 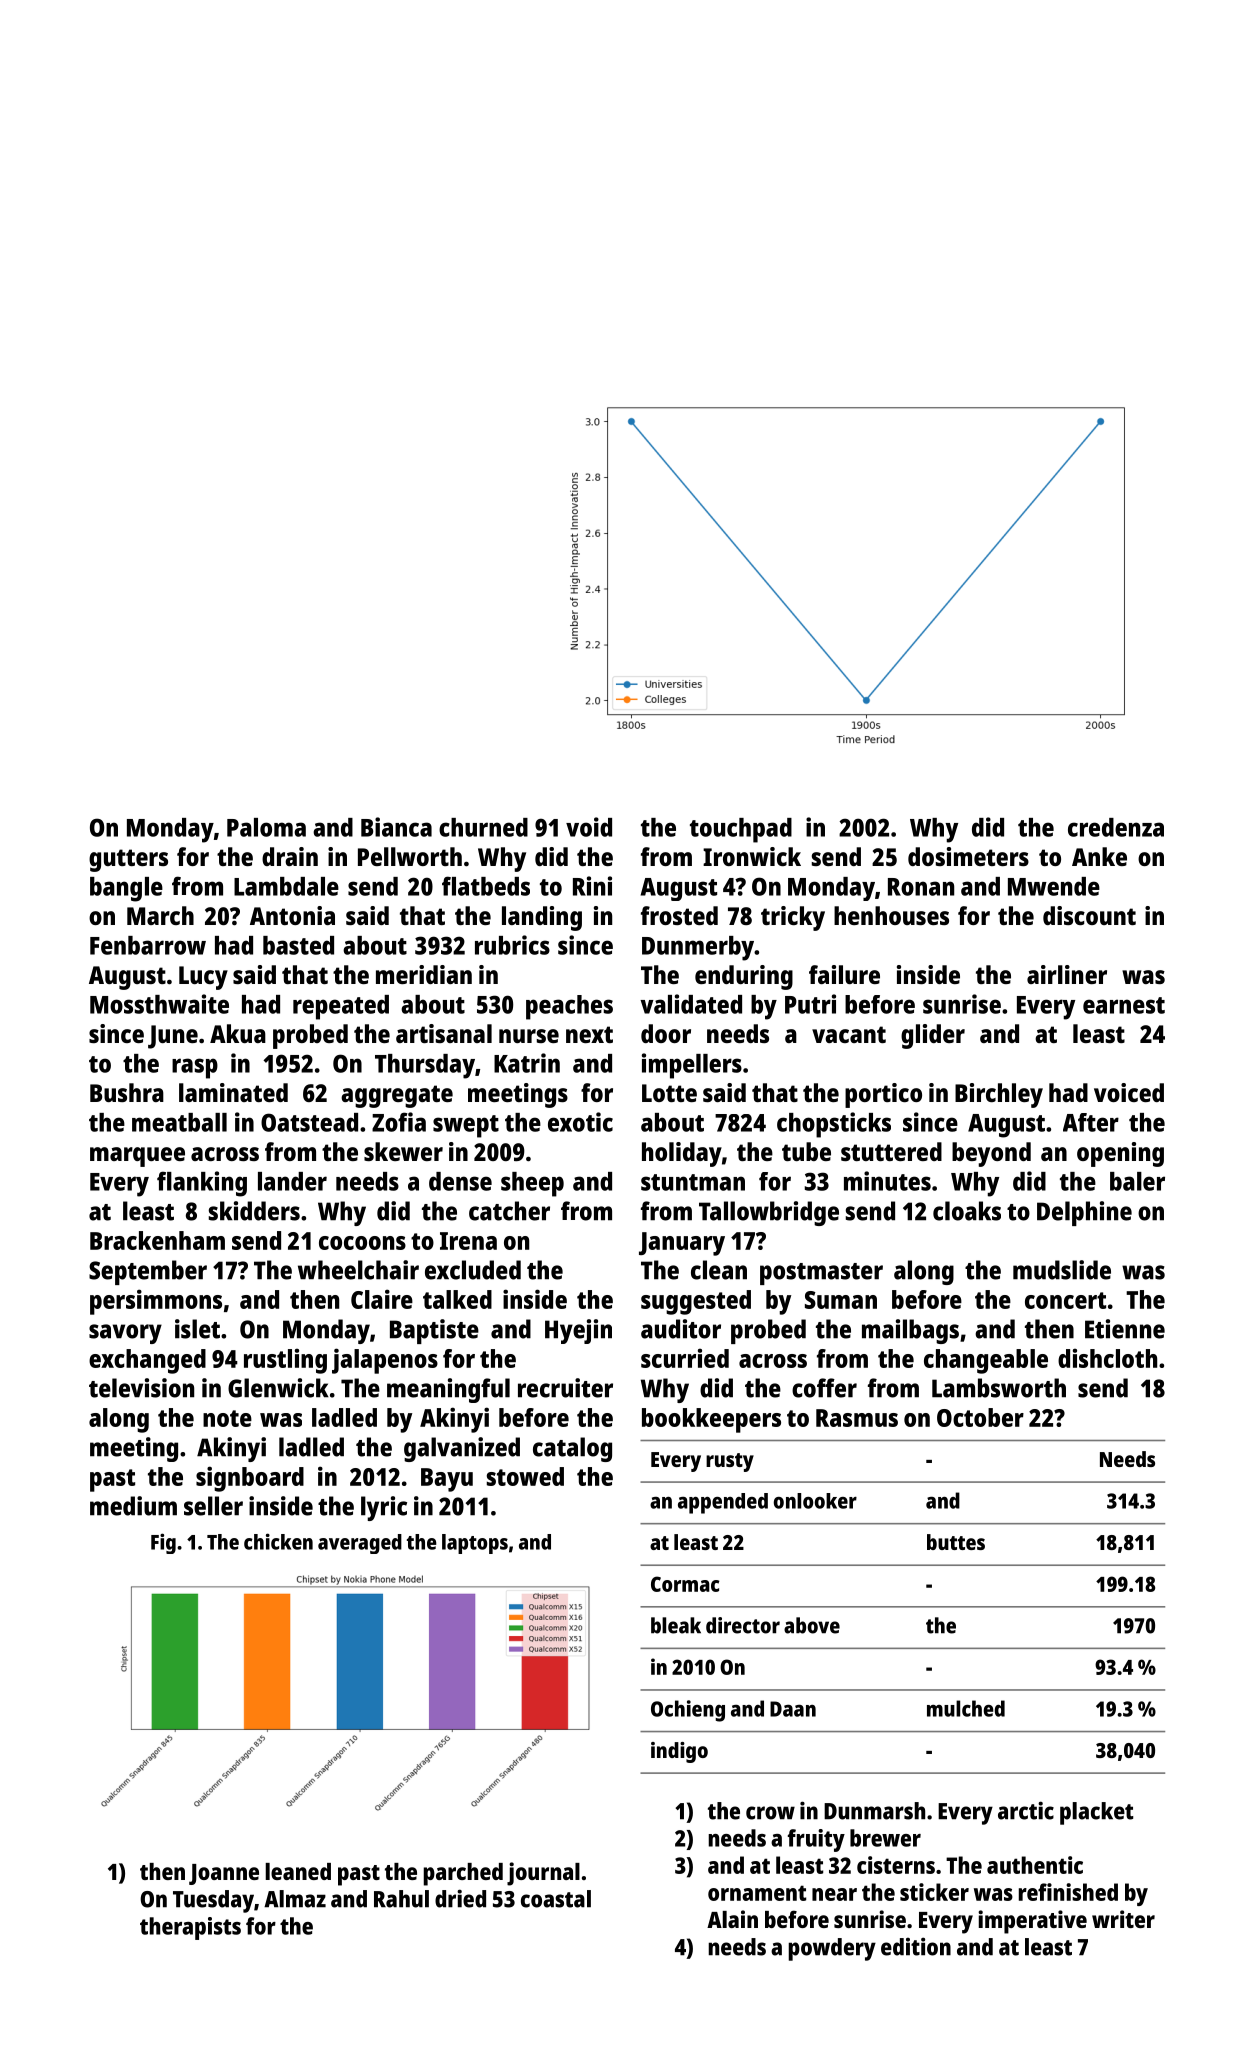 What do you see at coordinates (693, 1182) in the image?
I see `stuntman` at bounding box center [693, 1182].
